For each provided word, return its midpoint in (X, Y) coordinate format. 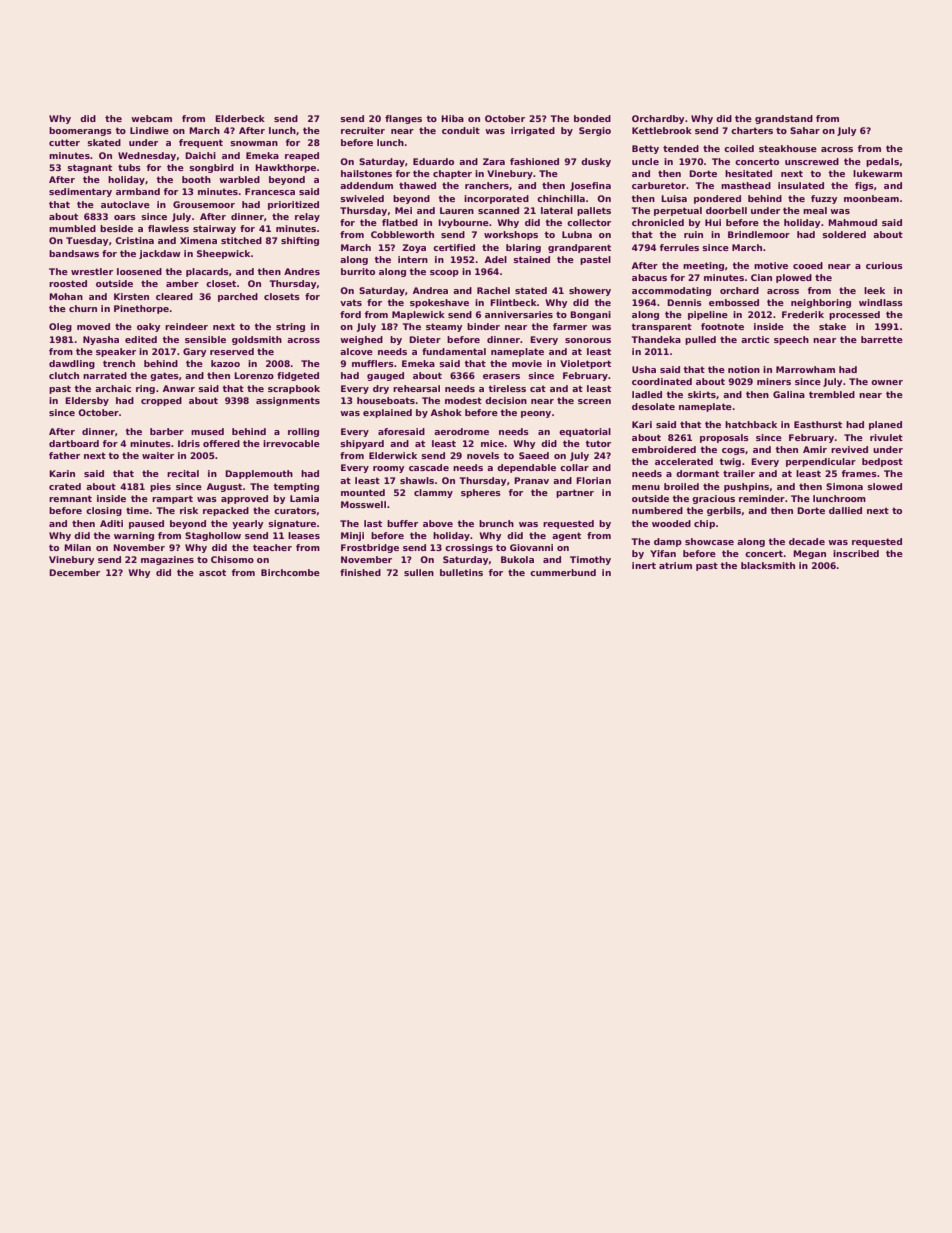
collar (574, 467)
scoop (444, 273)
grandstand (784, 119)
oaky (148, 327)
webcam (151, 118)
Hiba (452, 118)
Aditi (111, 523)
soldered (844, 234)
